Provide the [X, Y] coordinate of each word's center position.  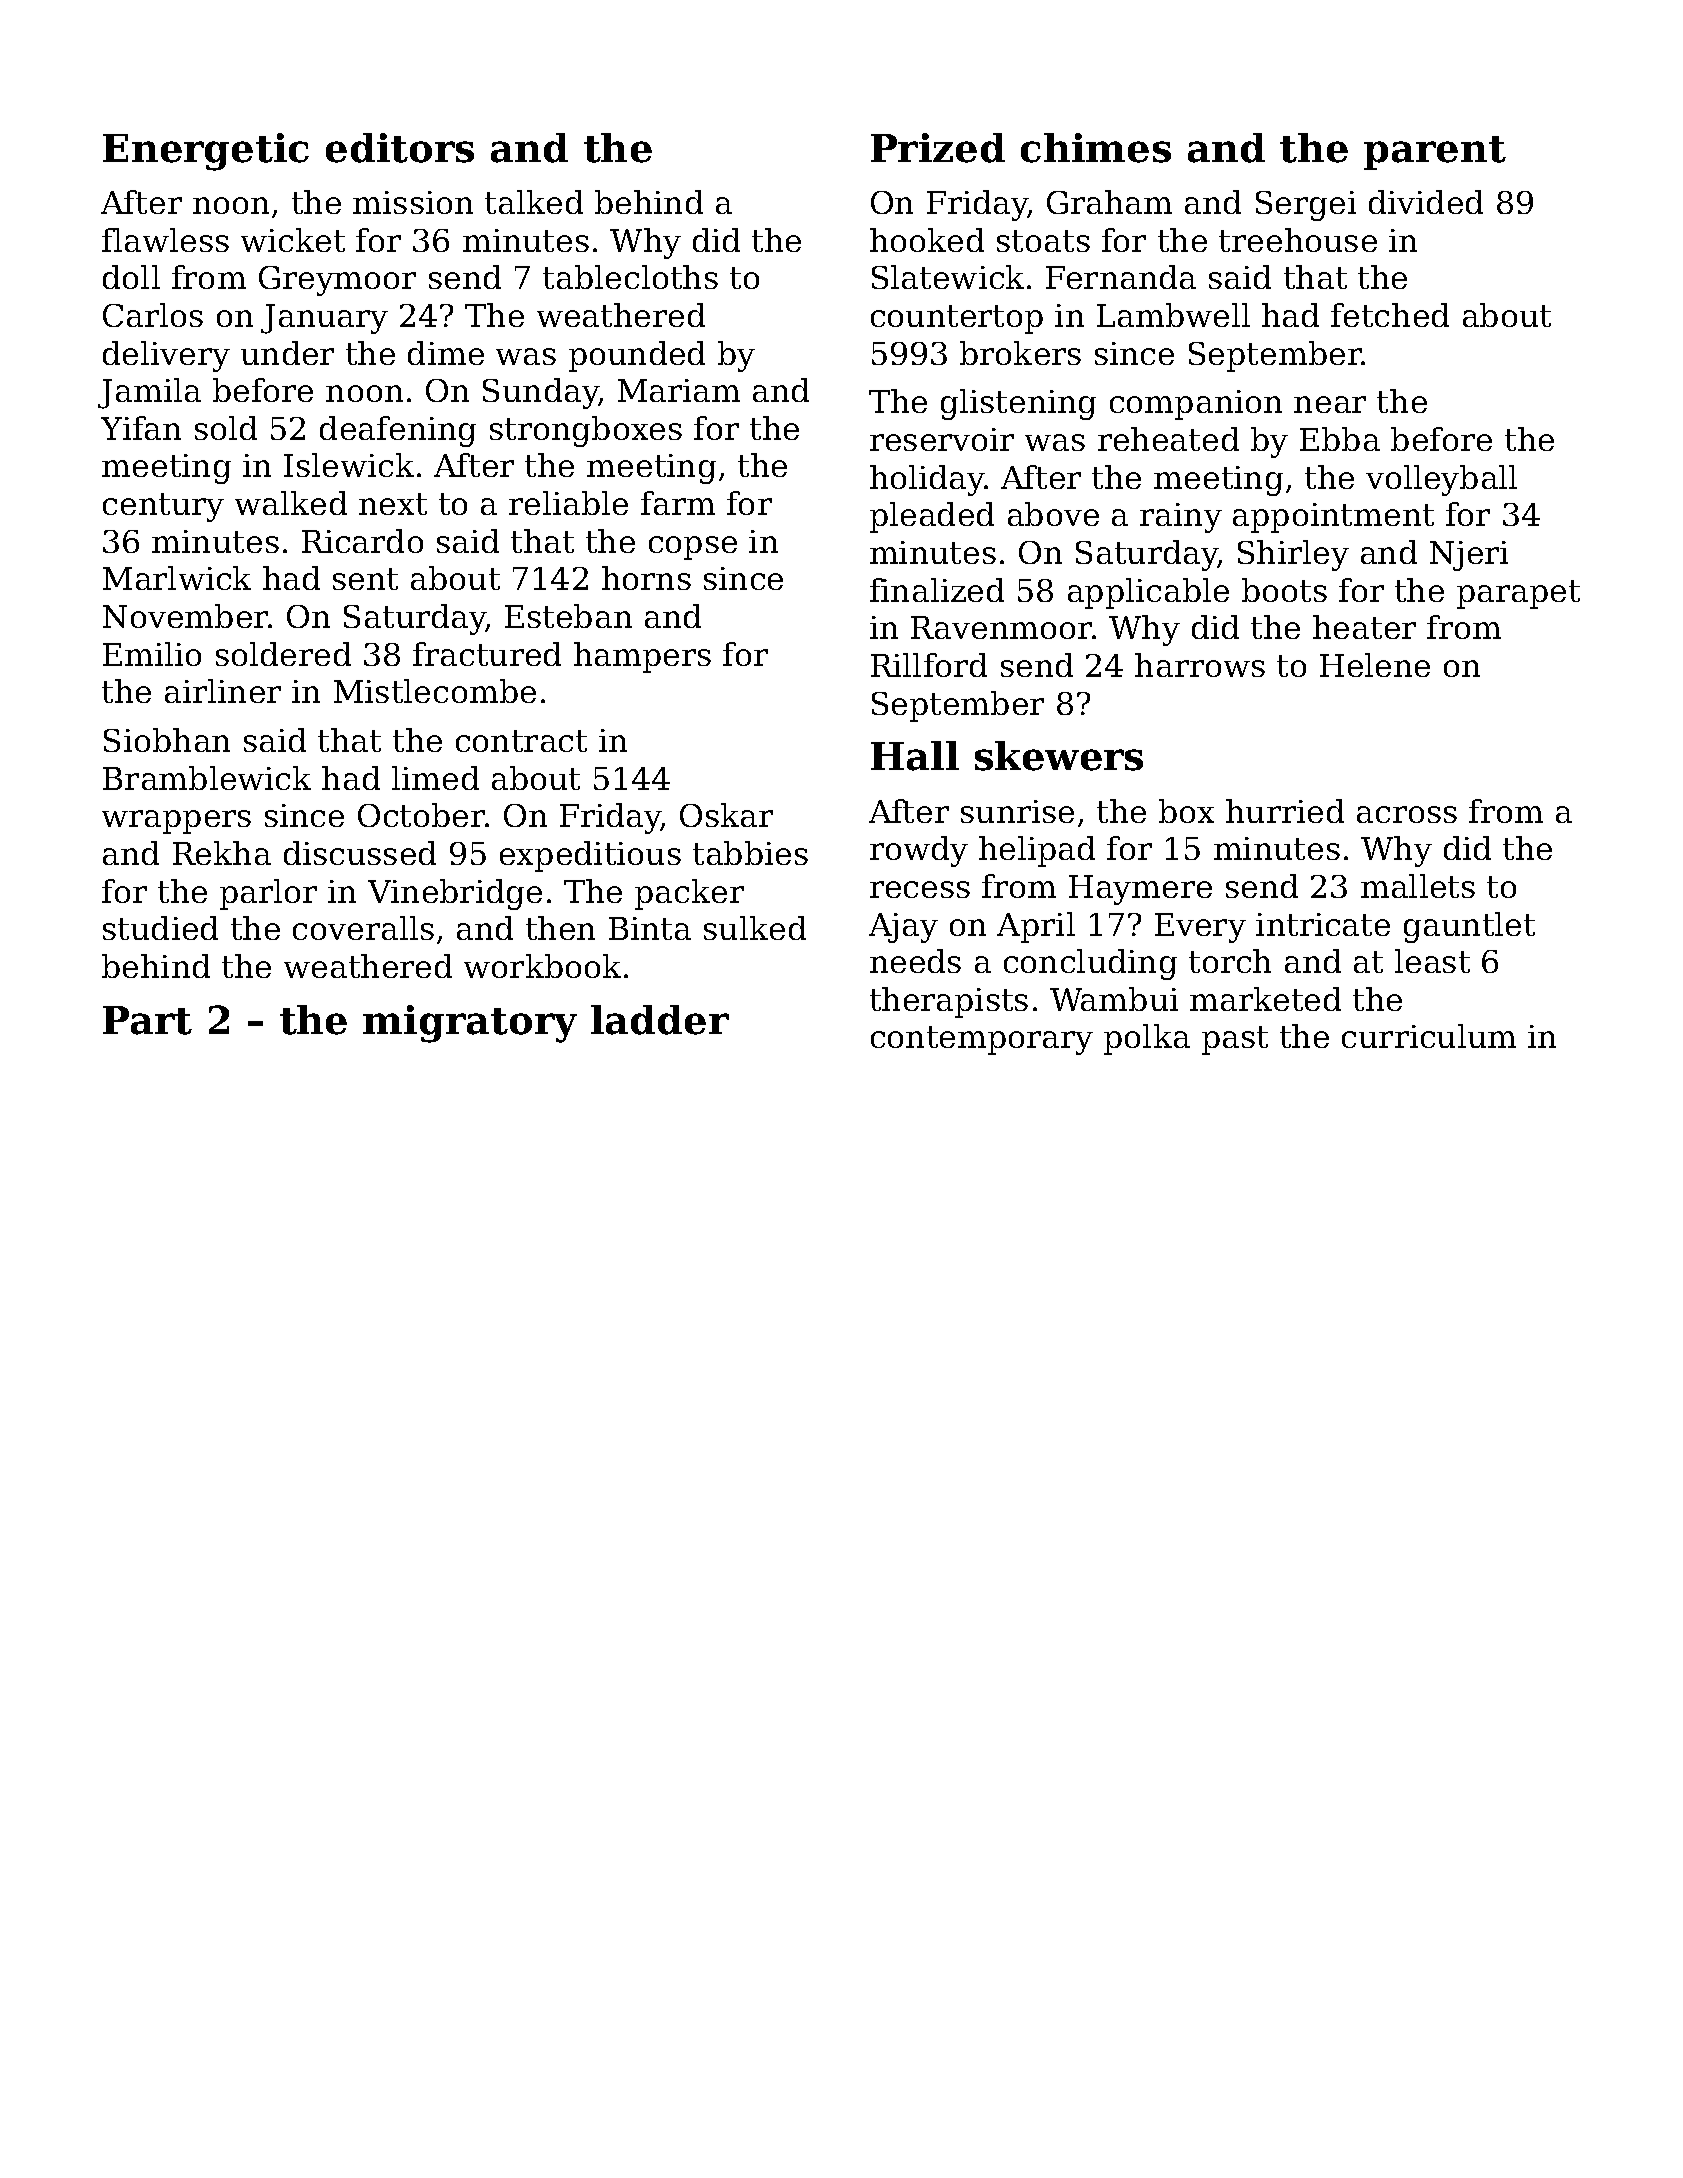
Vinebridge [455, 894]
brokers [1020, 353]
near [1330, 404]
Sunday [541, 393]
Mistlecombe [435, 691]
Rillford [929, 665]
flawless [165, 240]
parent [1435, 153]
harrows [1200, 665]
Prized [938, 148]
